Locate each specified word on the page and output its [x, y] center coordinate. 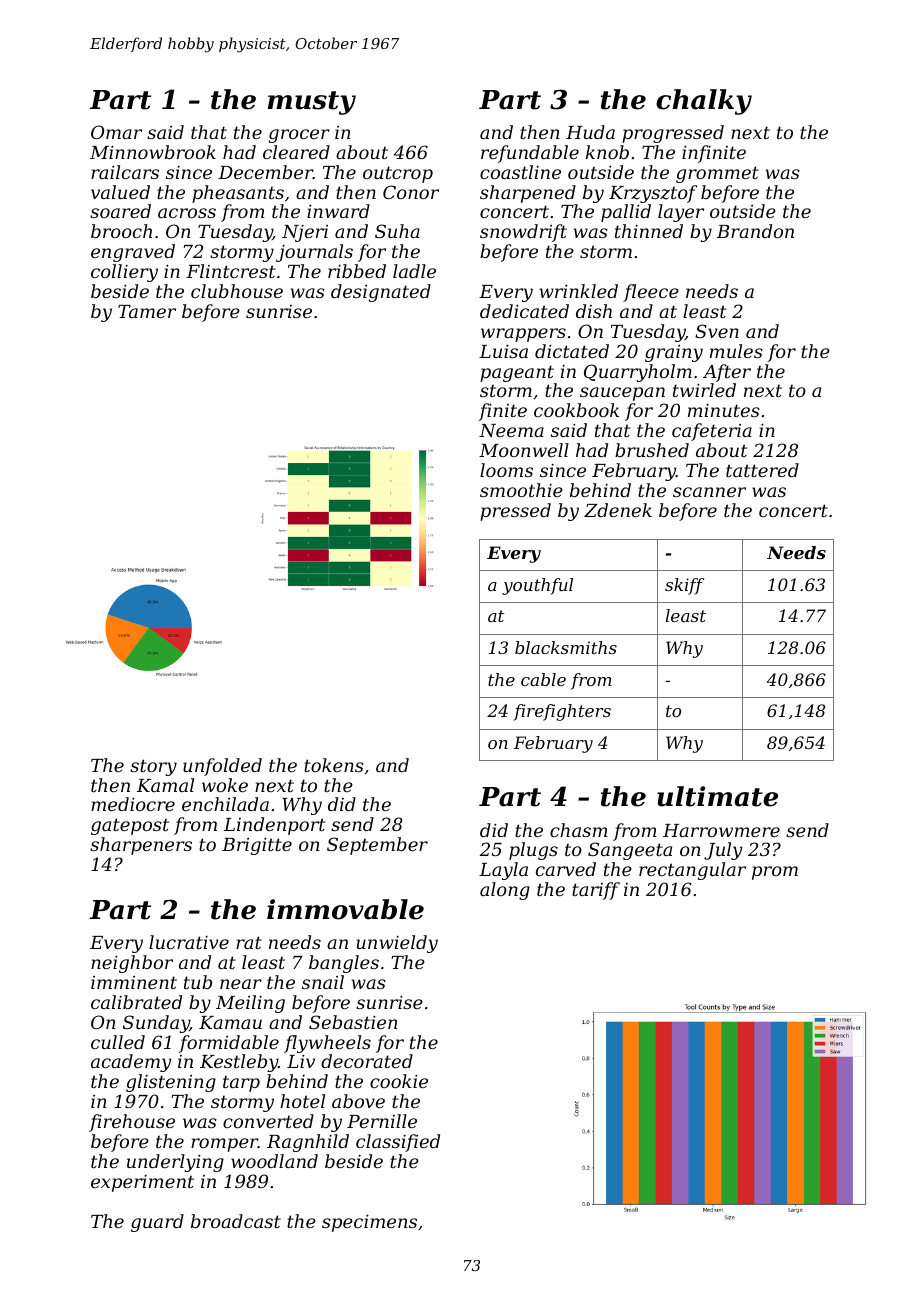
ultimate [717, 796]
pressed [515, 512]
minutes [724, 410]
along [505, 891]
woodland [274, 1161]
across [187, 213]
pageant [517, 373]
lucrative [189, 942]
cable [543, 679]
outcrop [398, 174]
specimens [369, 1223]
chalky [704, 102]
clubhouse [237, 291]
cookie [399, 1081]
